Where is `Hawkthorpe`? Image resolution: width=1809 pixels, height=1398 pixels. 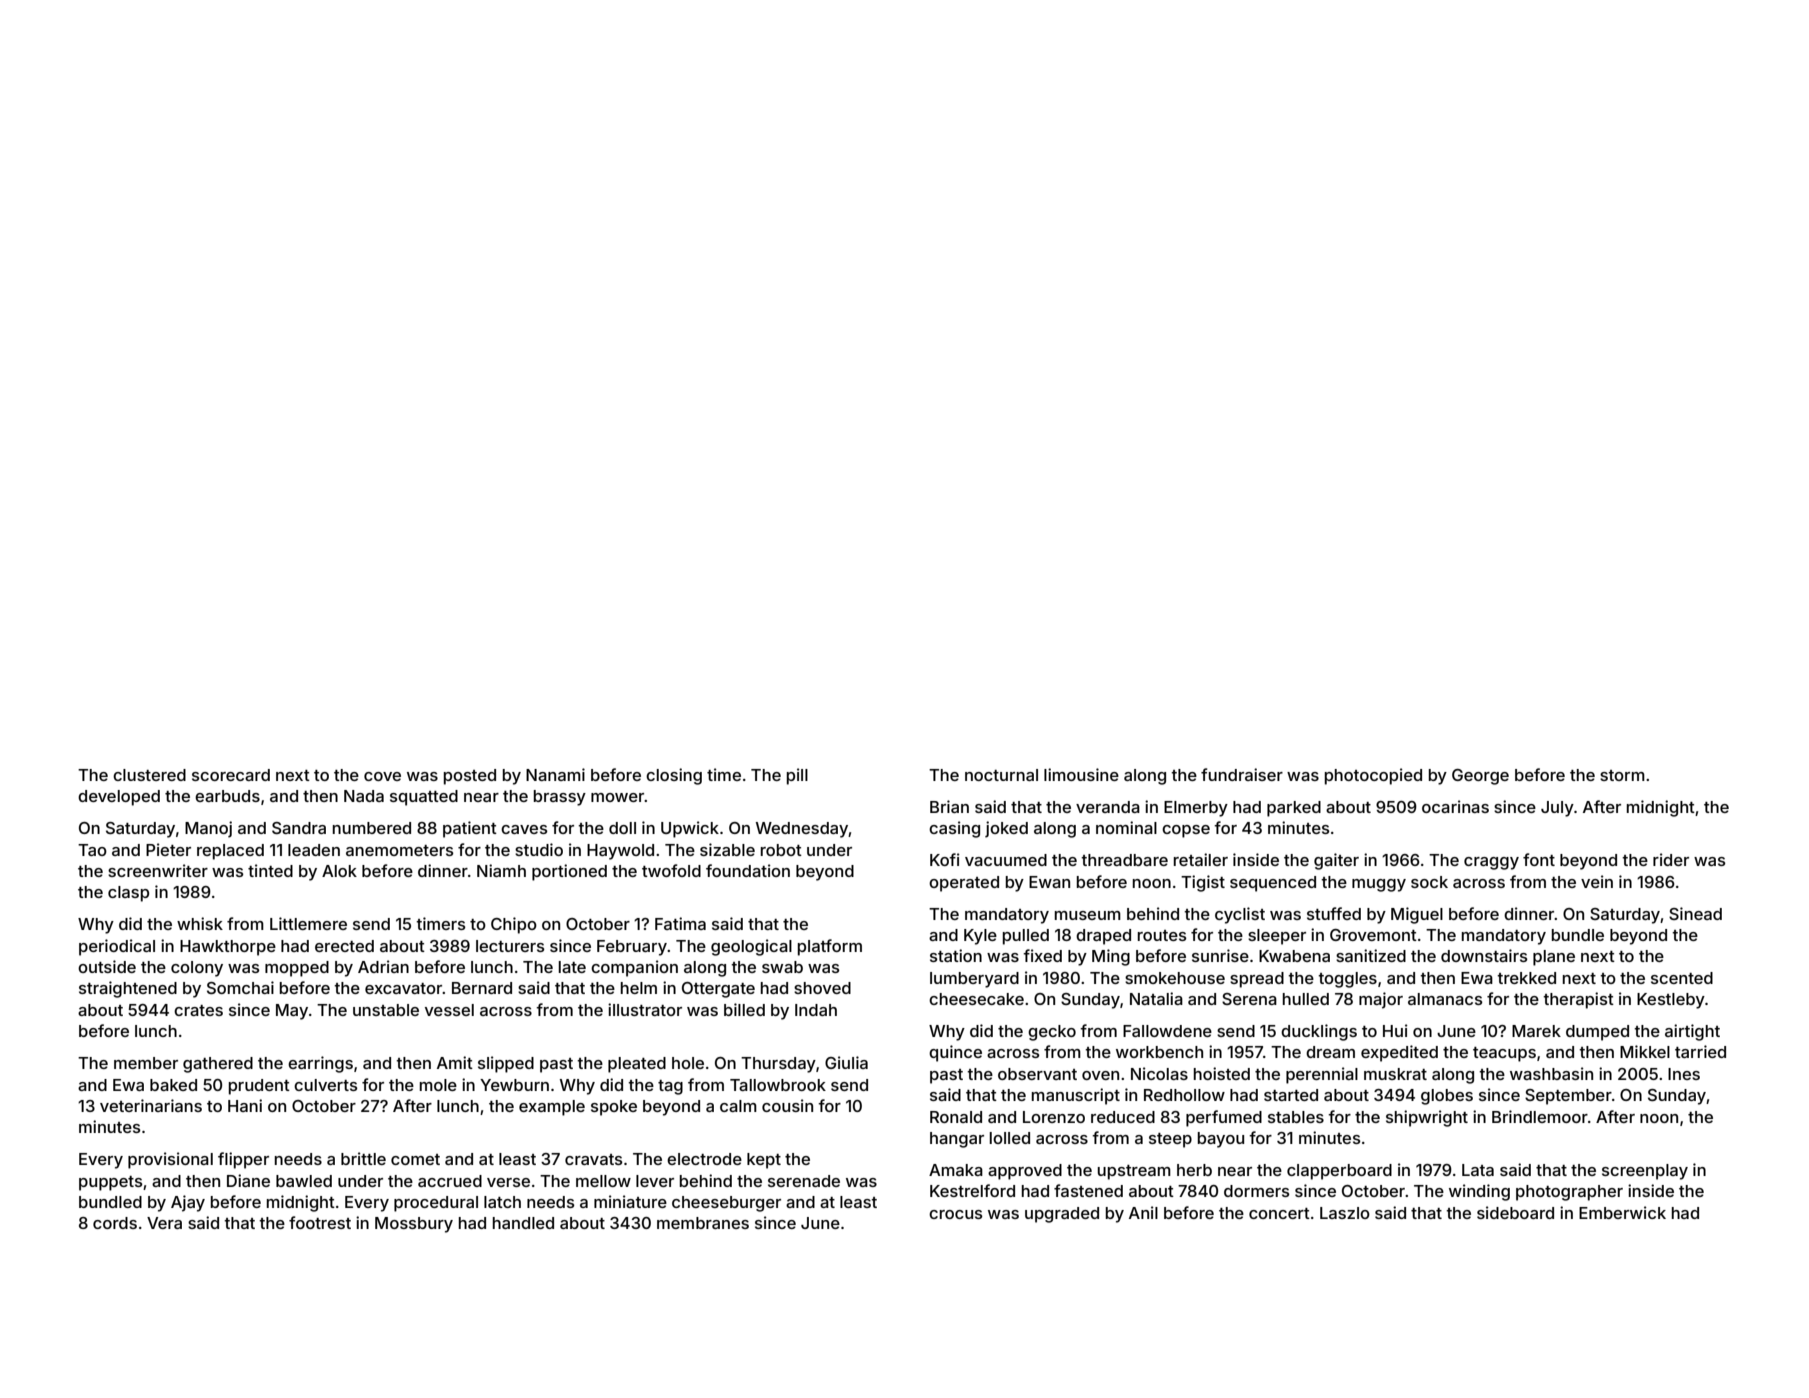
Hawkthorpe is located at coordinates (228, 948).
